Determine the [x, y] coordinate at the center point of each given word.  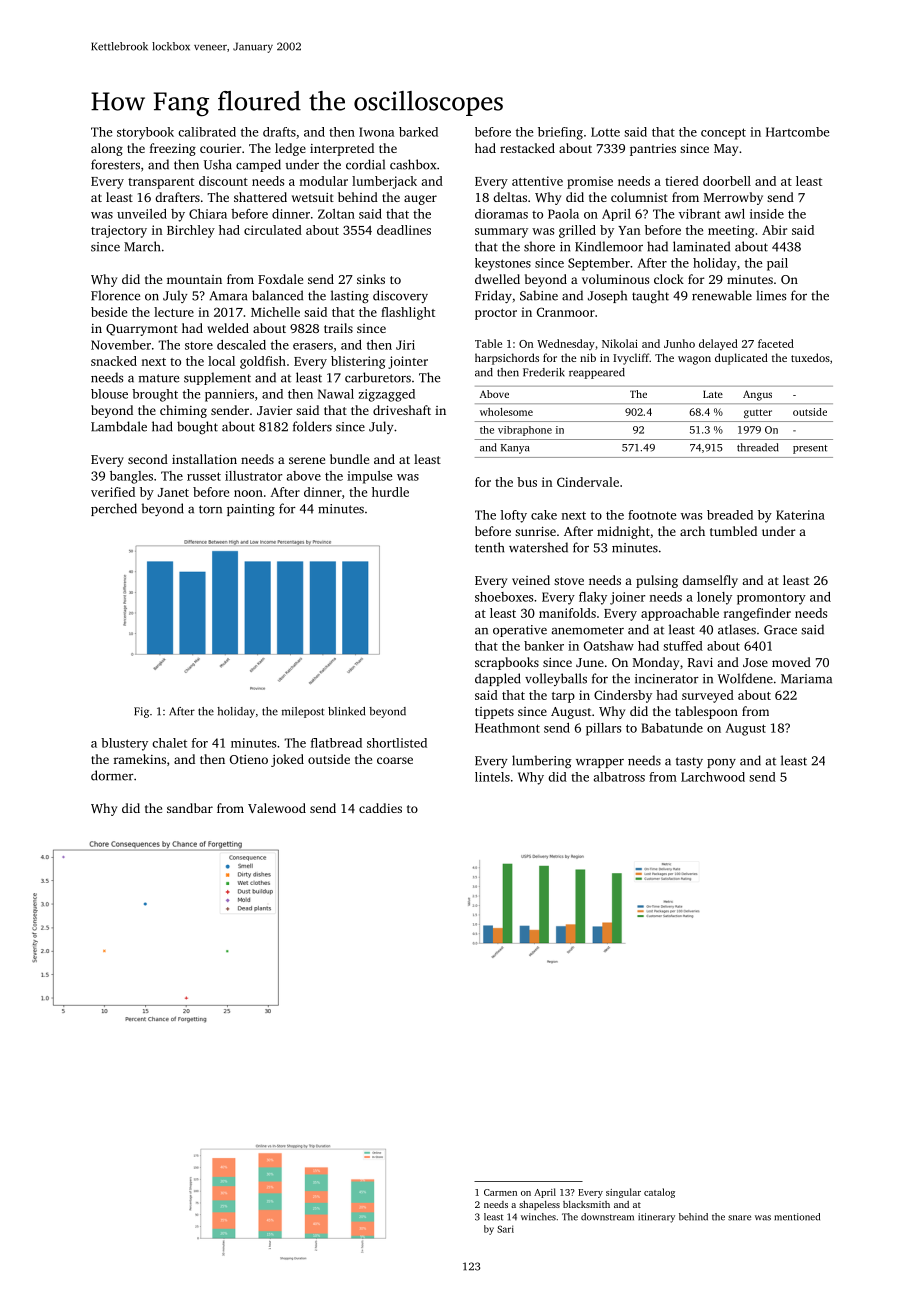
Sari [505, 1229]
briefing [560, 133]
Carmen [500, 1192]
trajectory [119, 231]
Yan [629, 230]
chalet [169, 743]
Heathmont [507, 728]
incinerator [667, 679]
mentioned [797, 1217]
